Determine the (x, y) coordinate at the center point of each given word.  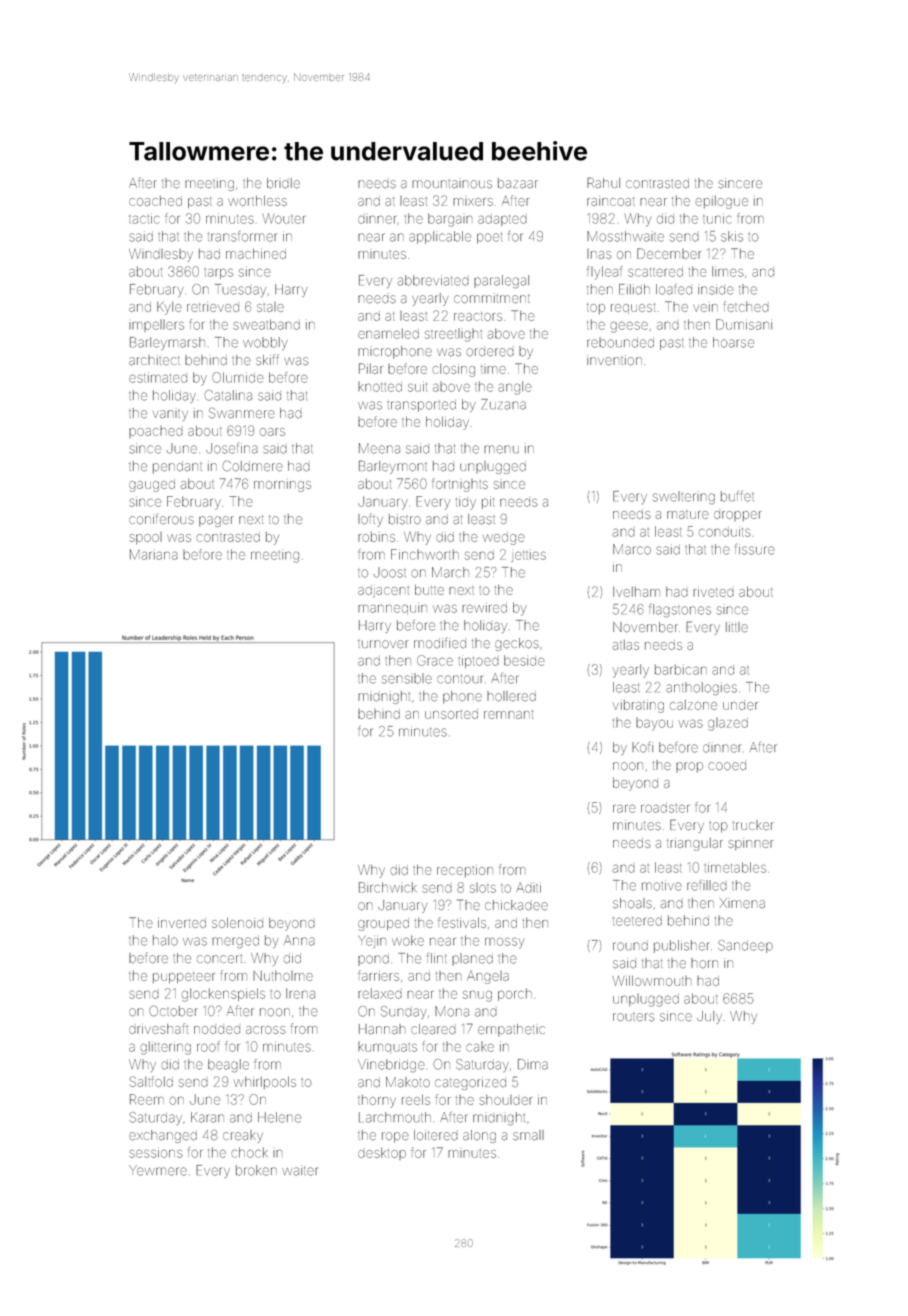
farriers (378, 975)
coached (155, 201)
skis (732, 236)
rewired (484, 608)
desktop (382, 1154)
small (528, 1135)
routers (634, 1017)
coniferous (161, 519)
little (737, 627)
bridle (283, 183)
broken (256, 1170)
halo (165, 940)
